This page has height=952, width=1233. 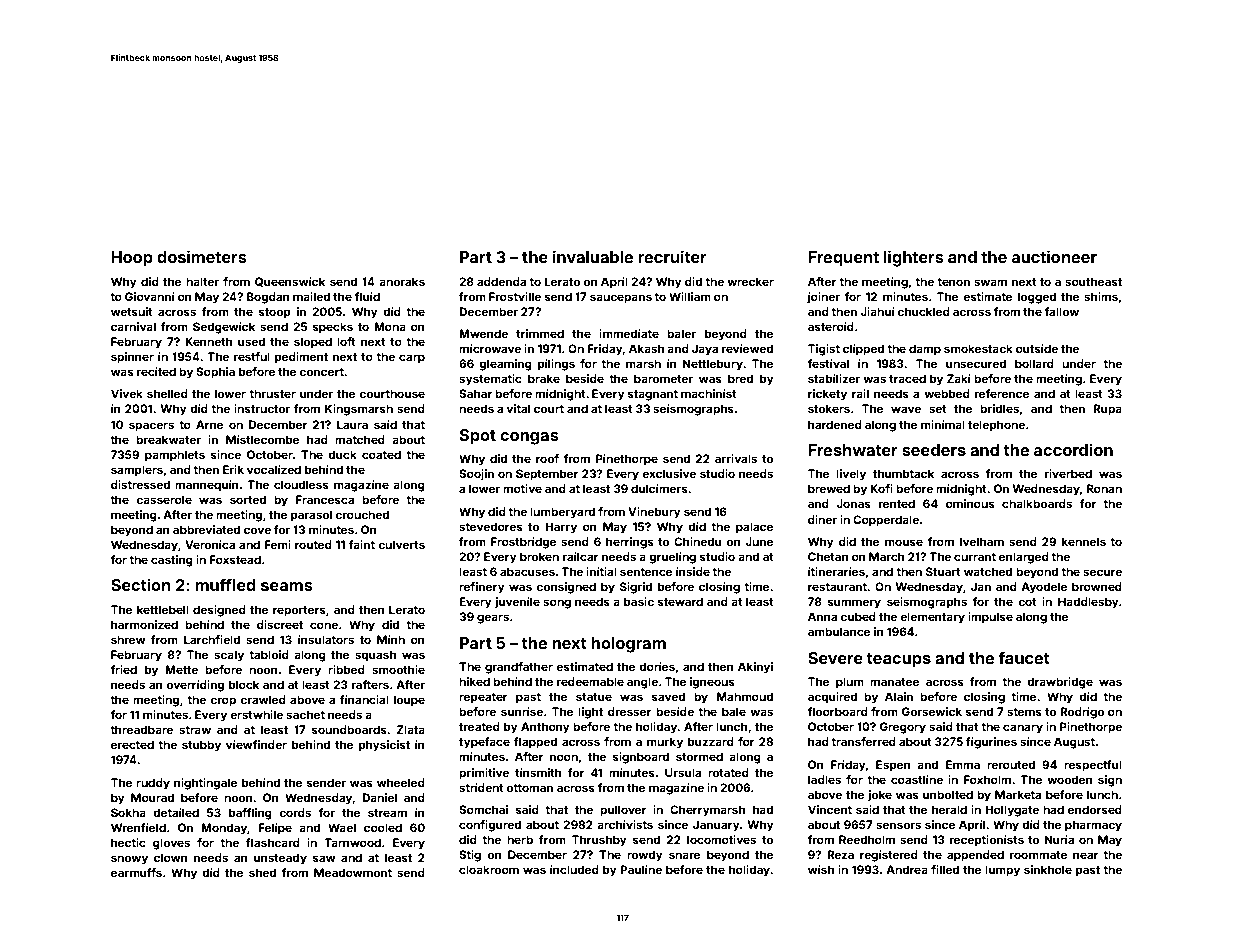 What do you see at coordinates (367, 296) in the page?
I see `fluid` at bounding box center [367, 296].
